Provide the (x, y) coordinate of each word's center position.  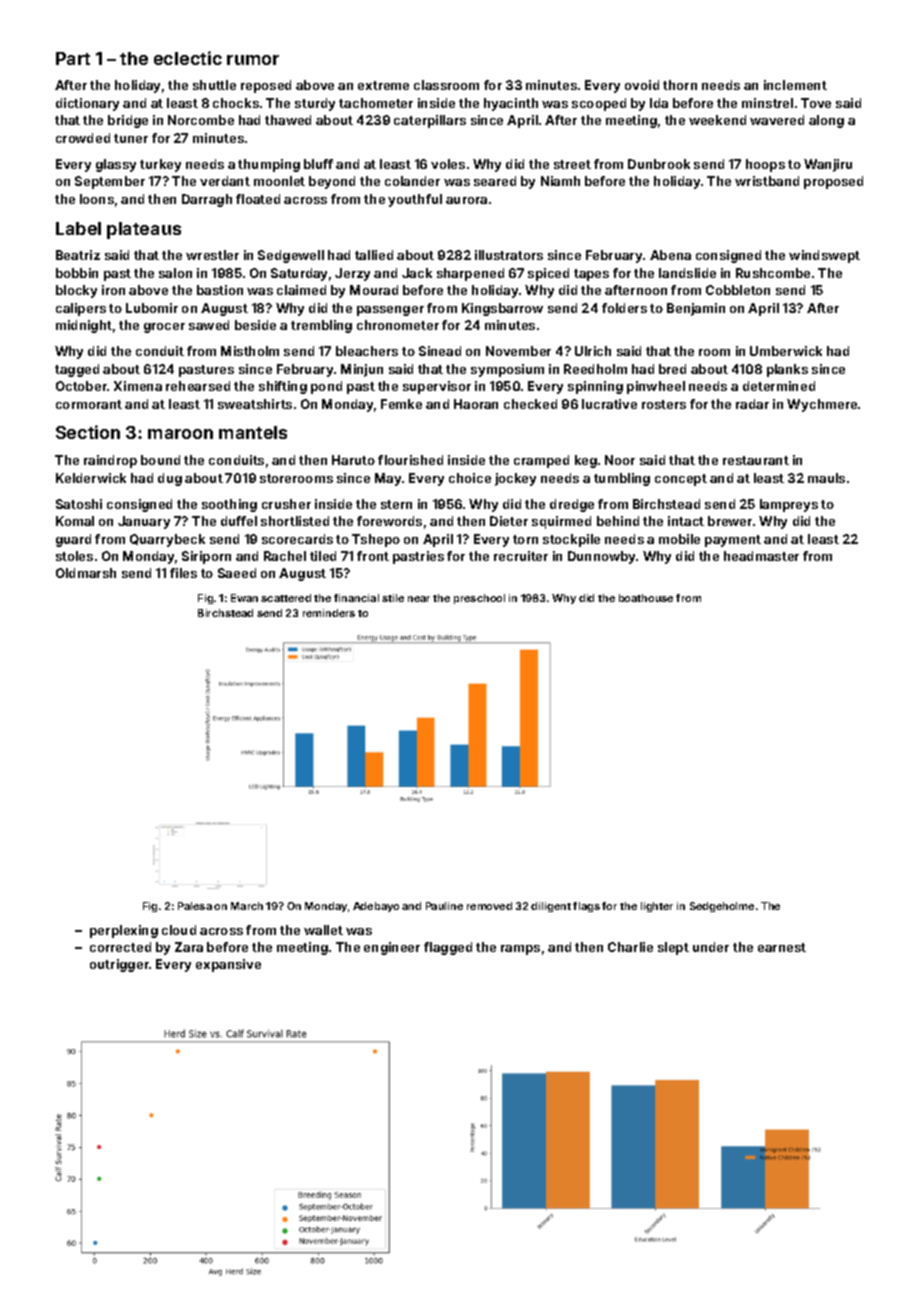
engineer (392, 948)
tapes (591, 275)
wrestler (212, 255)
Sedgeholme (722, 907)
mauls (826, 478)
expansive (228, 965)
